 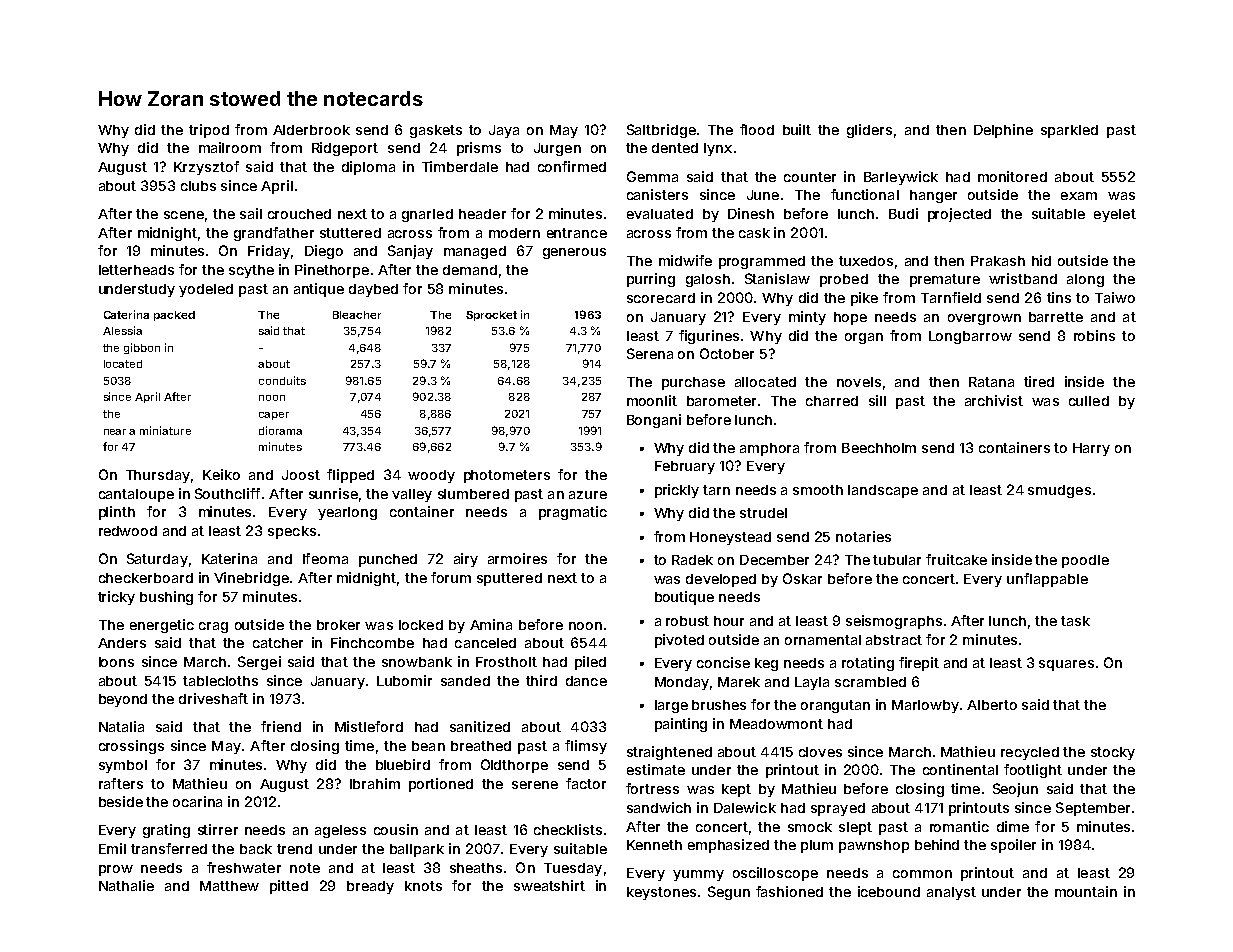 What do you see at coordinates (142, 348) in the screenshot?
I see `gibbon` at bounding box center [142, 348].
